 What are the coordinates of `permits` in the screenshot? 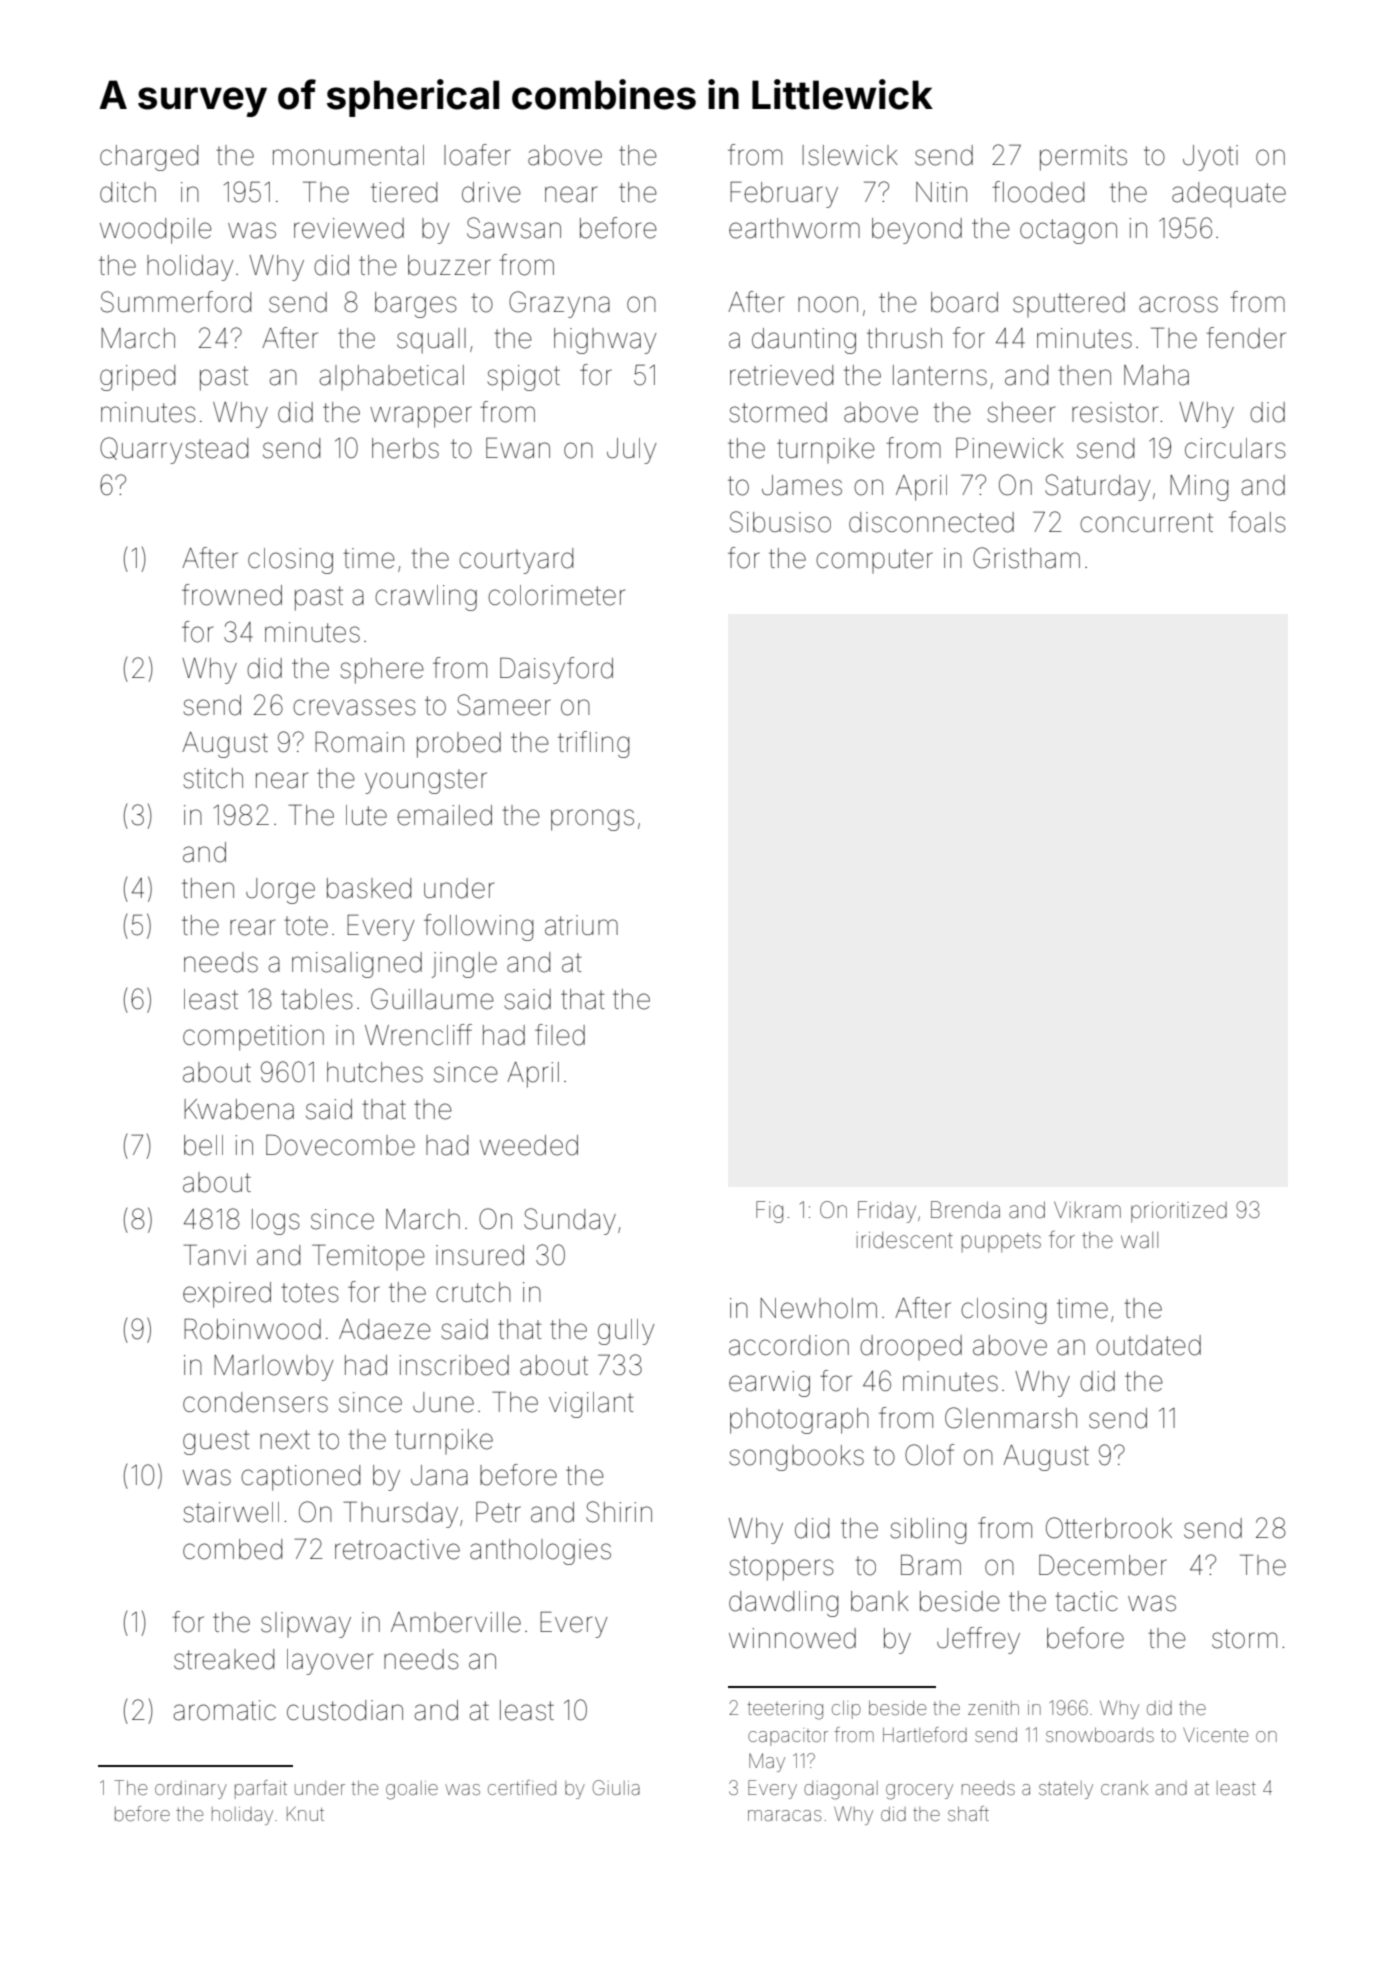 It's located at (1083, 158).
